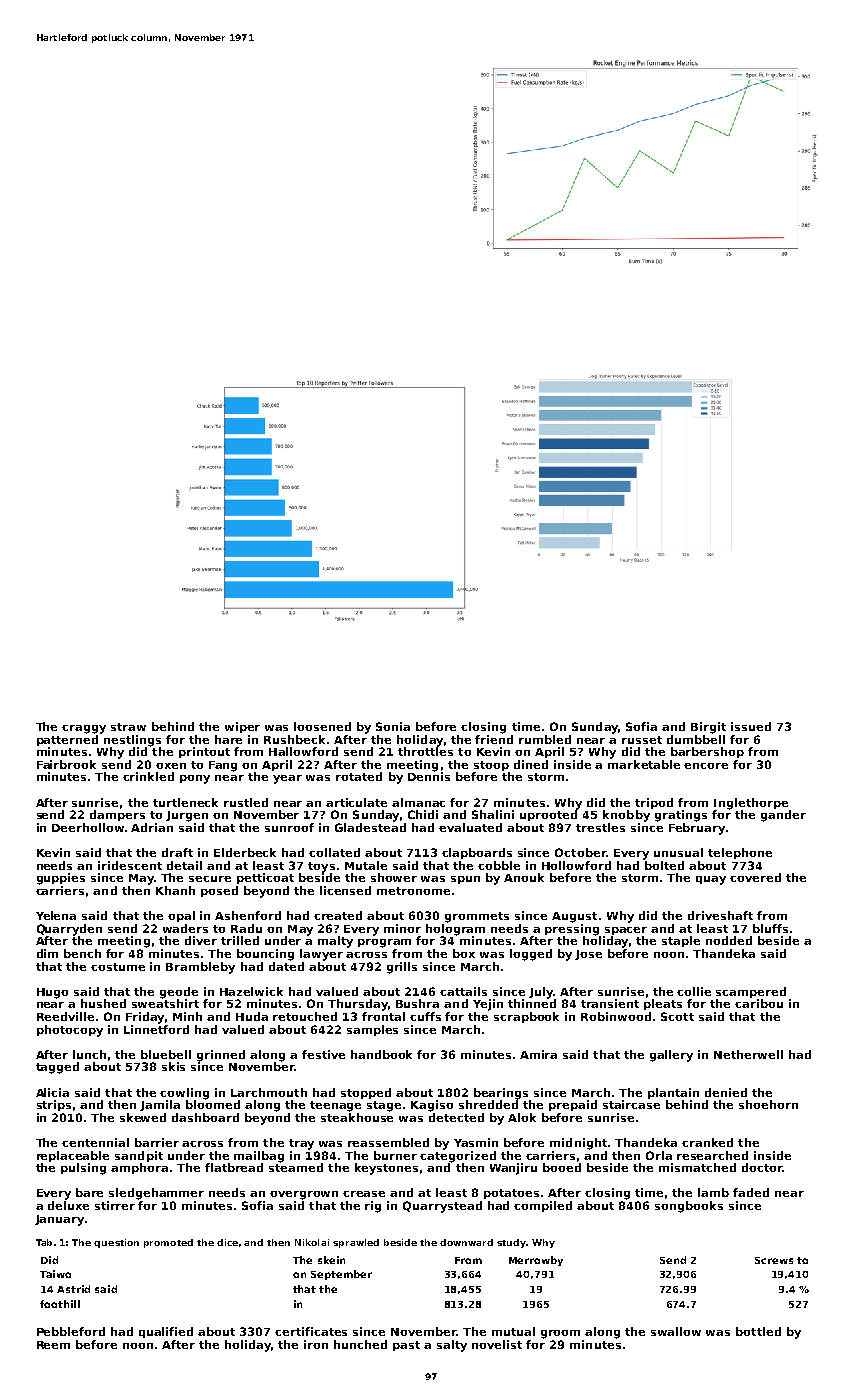 The image size is (849, 1400). Describe the element at coordinates (759, 1003) in the document. I see `caribou` at that location.
